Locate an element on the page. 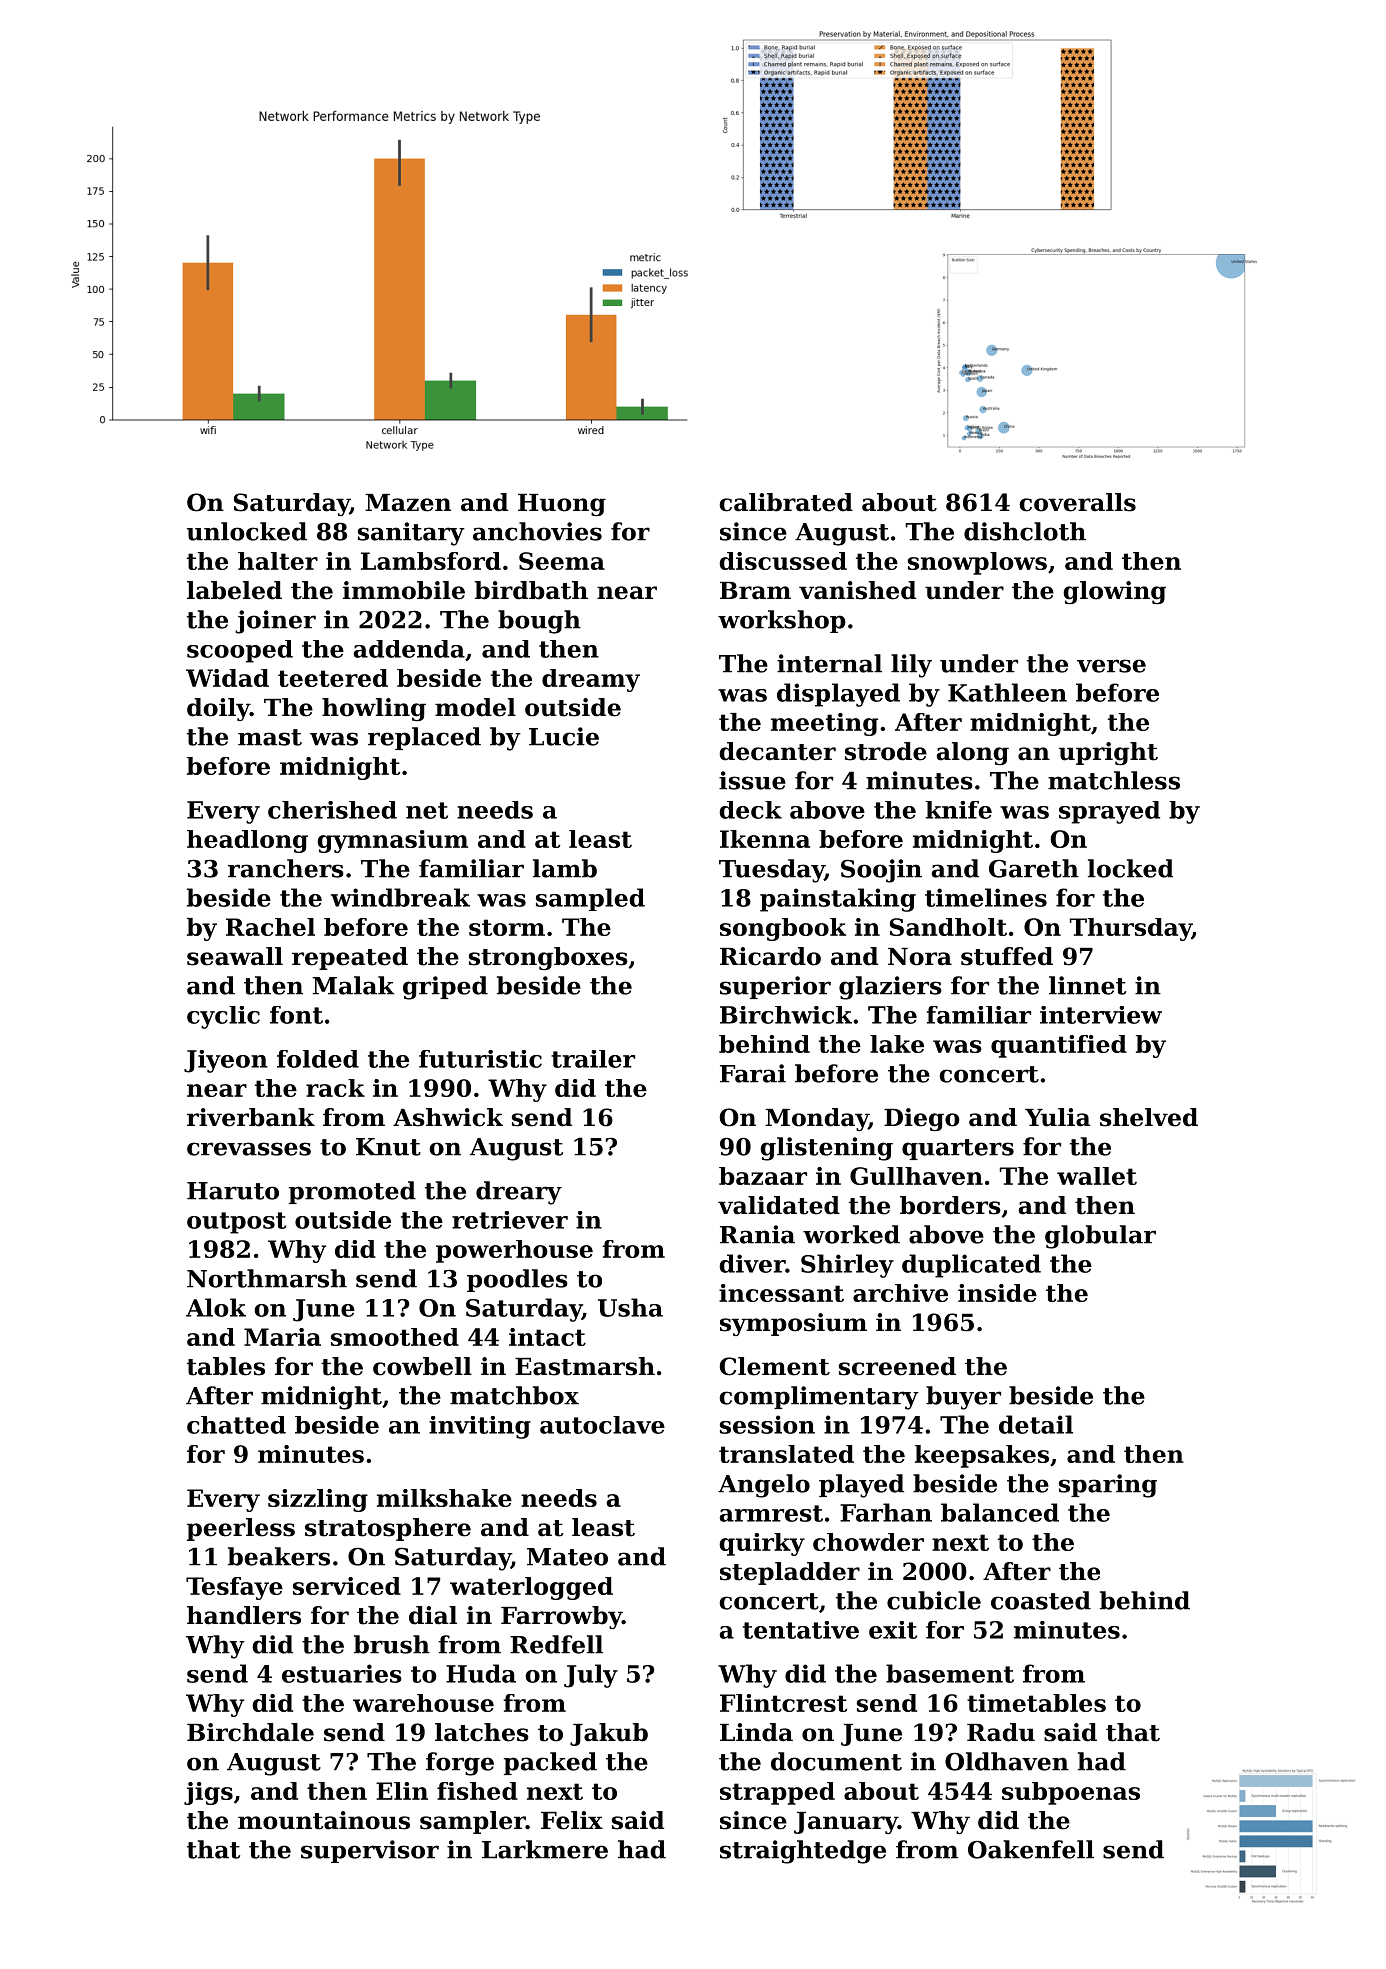 This page has height=1969, width=1386. Larkmere is located at coordinates (545, 1849).
